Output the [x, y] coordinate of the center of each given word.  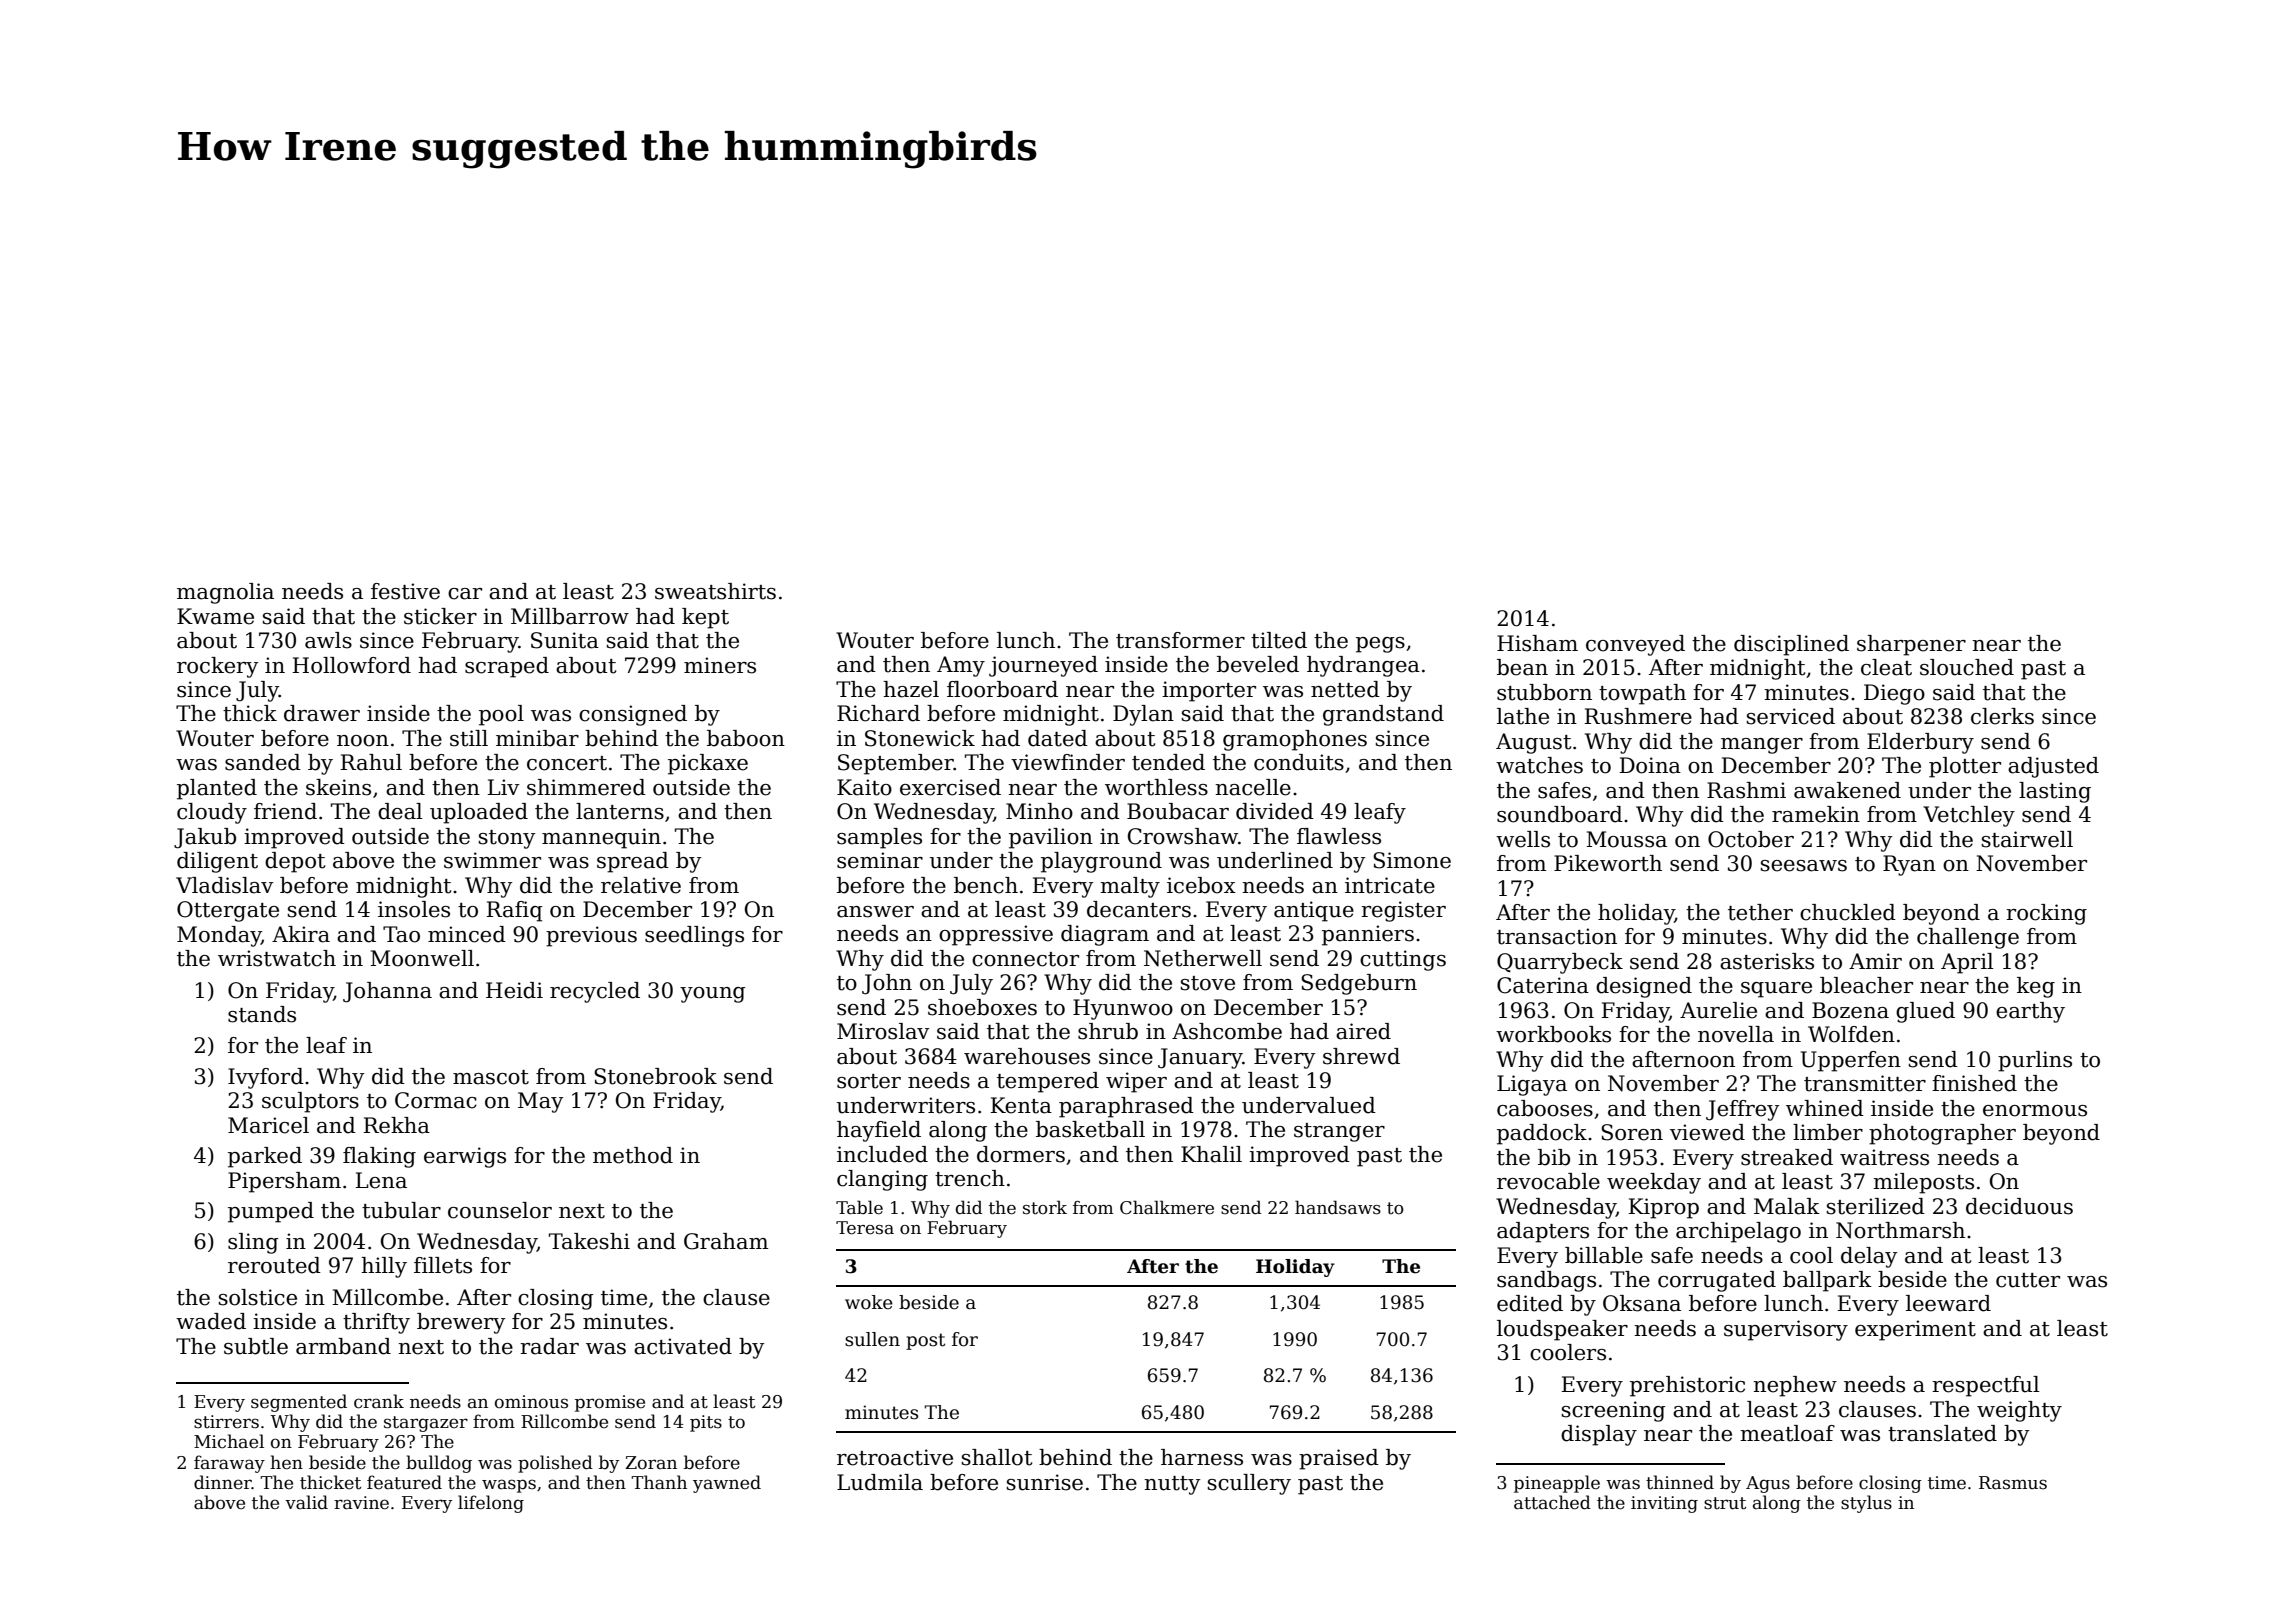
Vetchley [1969, 816]
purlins [2035, 1061]
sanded [263, 762]
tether [1760, 912]
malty [1130, 887]
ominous [531, 1402]
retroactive [895, 1457]
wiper [1136, 1082]
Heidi [514, 990]
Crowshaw [1183, 836]
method [633, 1155]
